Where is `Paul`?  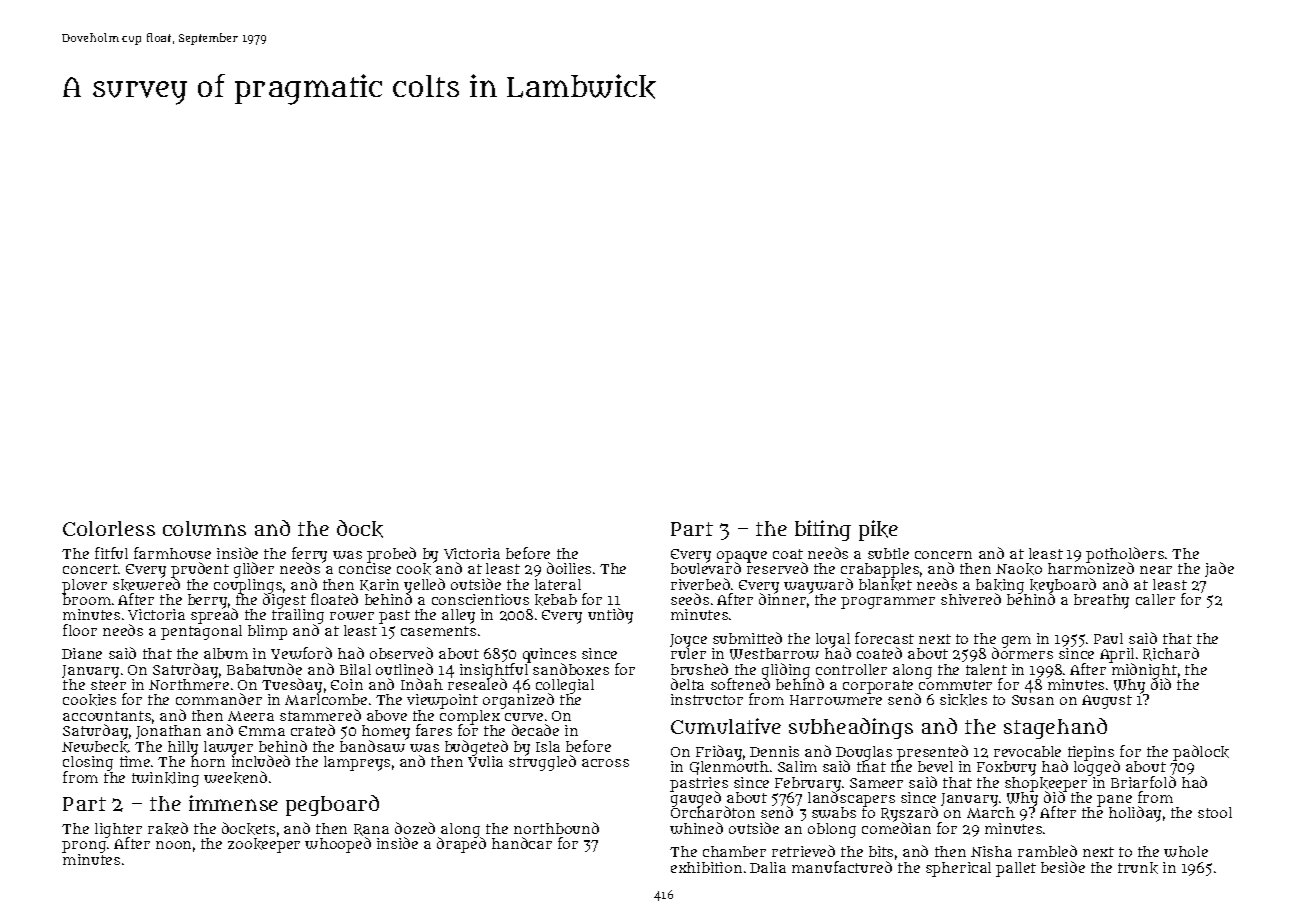 Paul is located at coordinates (1108, 638).
